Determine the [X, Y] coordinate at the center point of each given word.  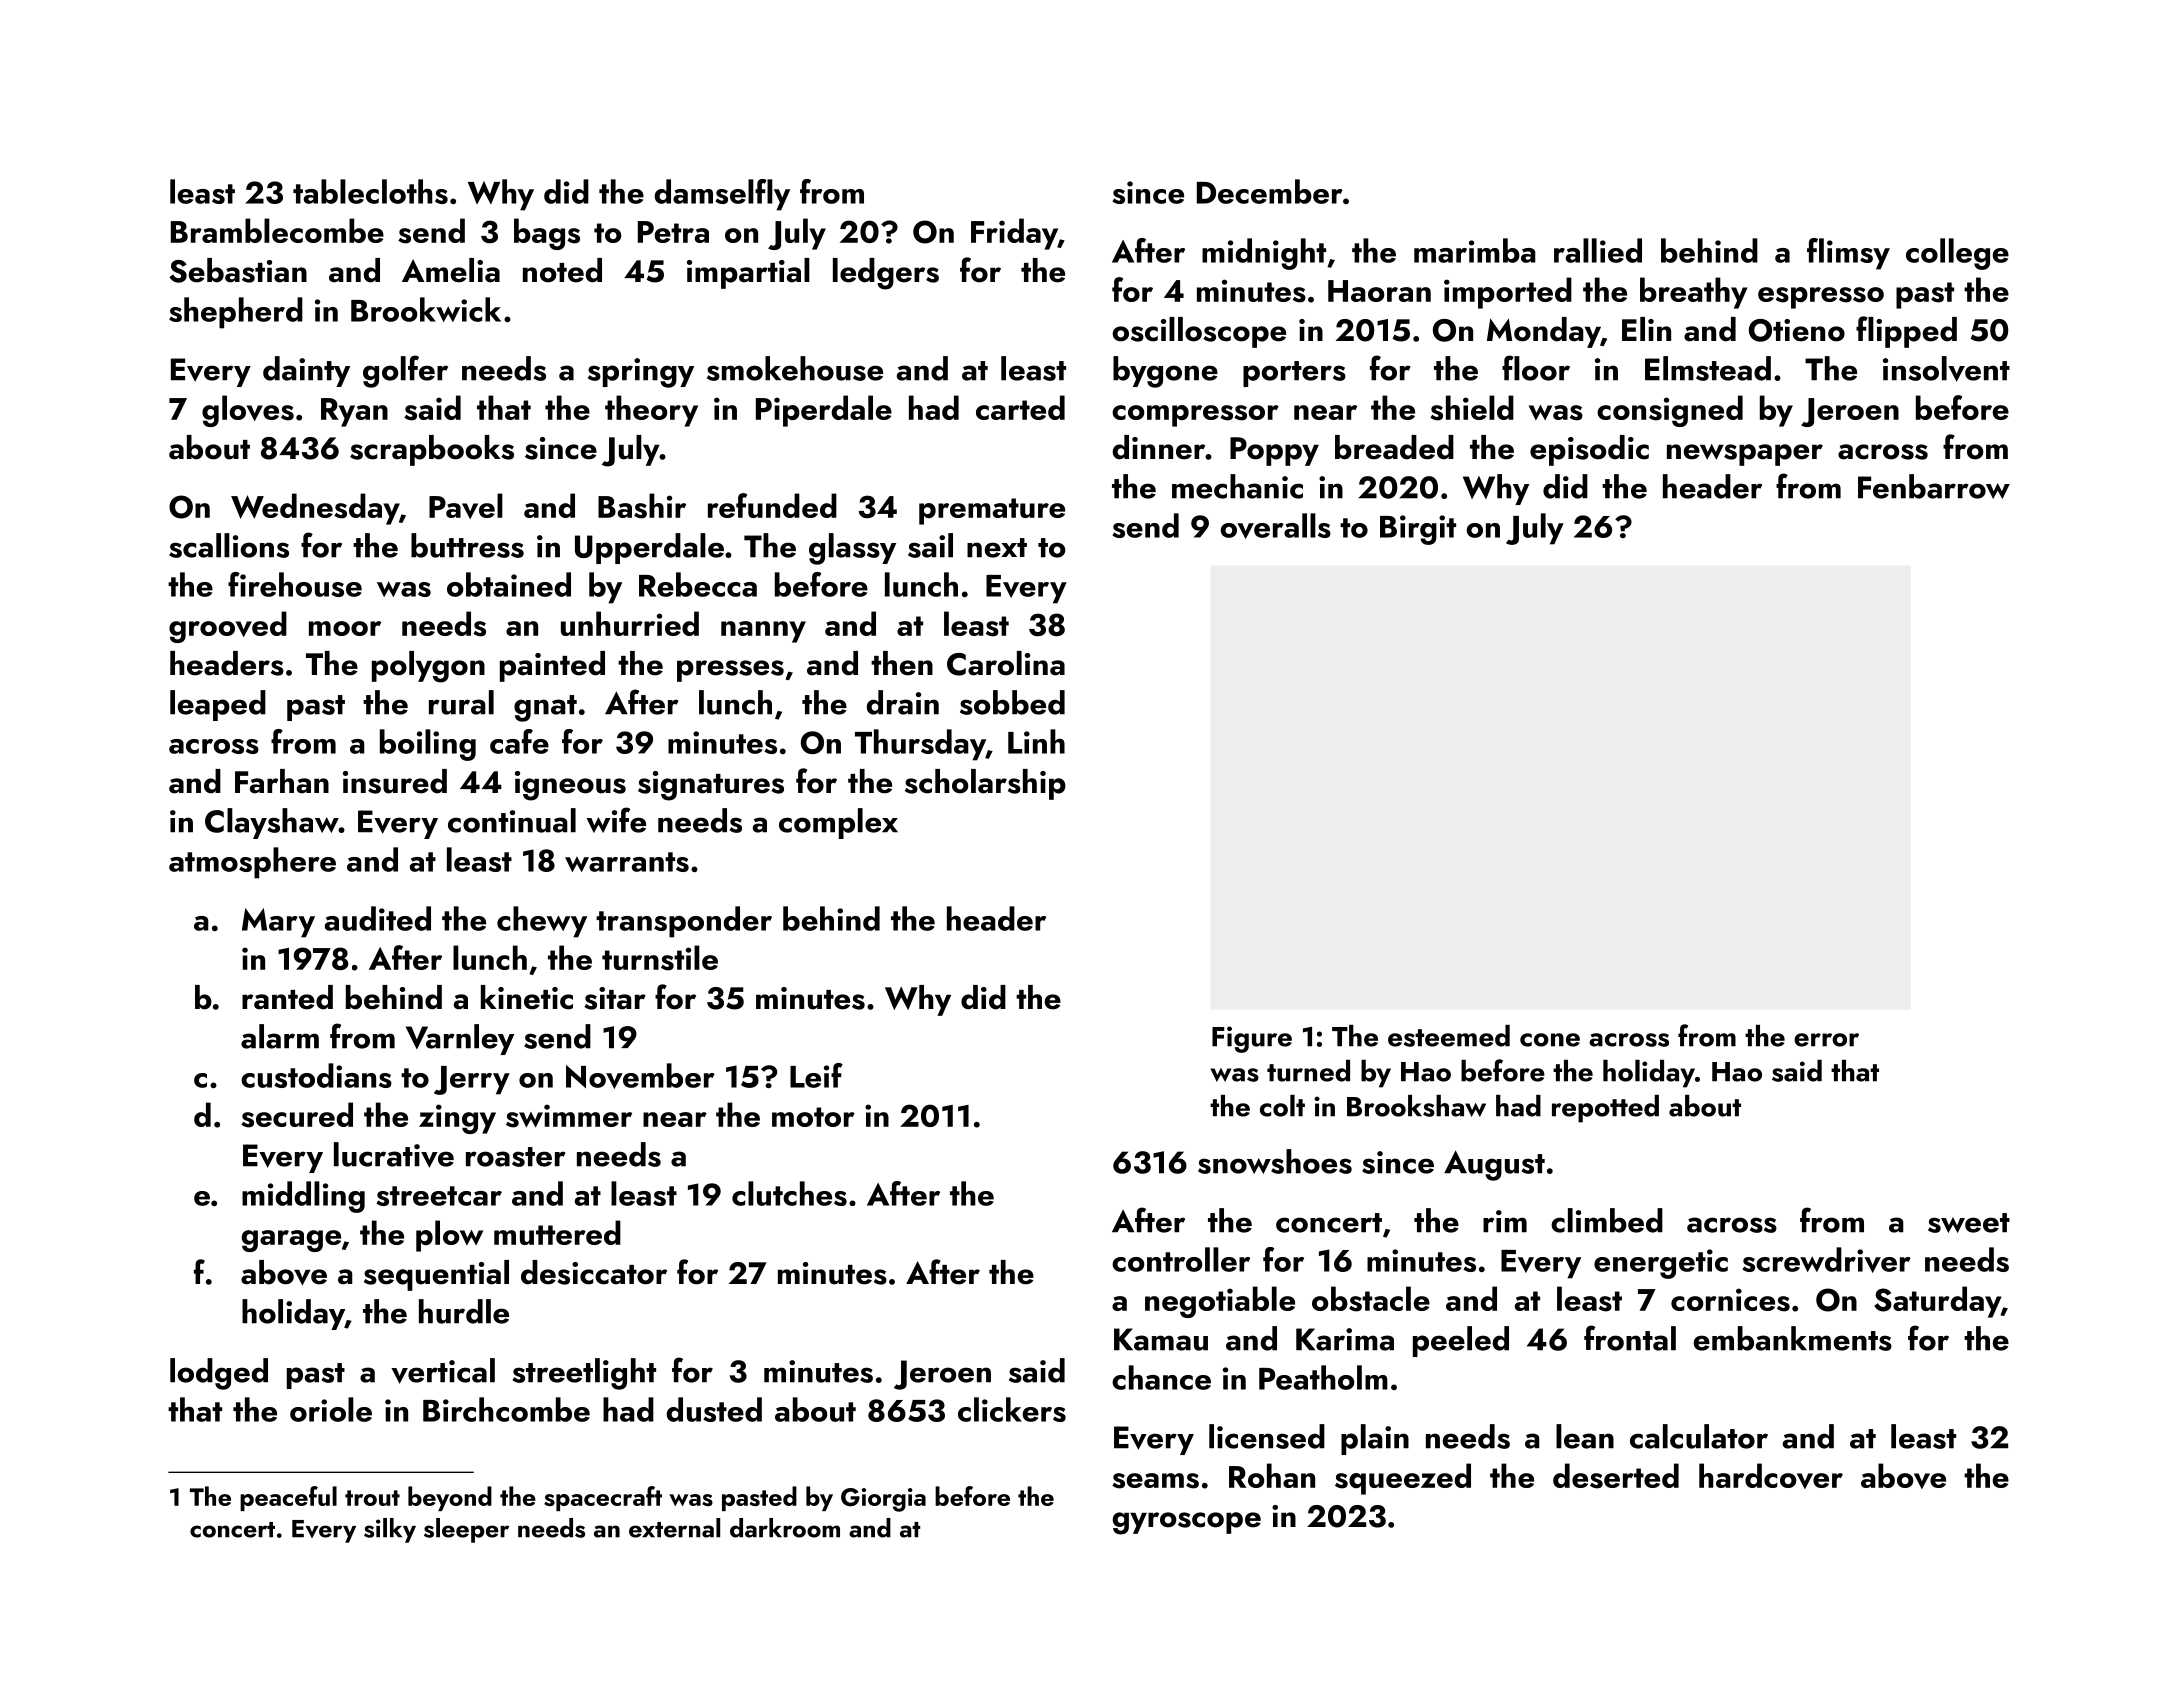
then [902, 663]
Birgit [1418, 530]
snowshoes [1275, 1161]
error [1826, 1040]
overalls [1275, 526]
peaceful [288, 1498]
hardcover [1771, 1476]
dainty [306, 371]
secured [297, 1115]
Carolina [1006, 663]
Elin [1646, 329]
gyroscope [1186, 1523]
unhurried [630, 623]
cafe [519, 741]
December [1270, 191]
